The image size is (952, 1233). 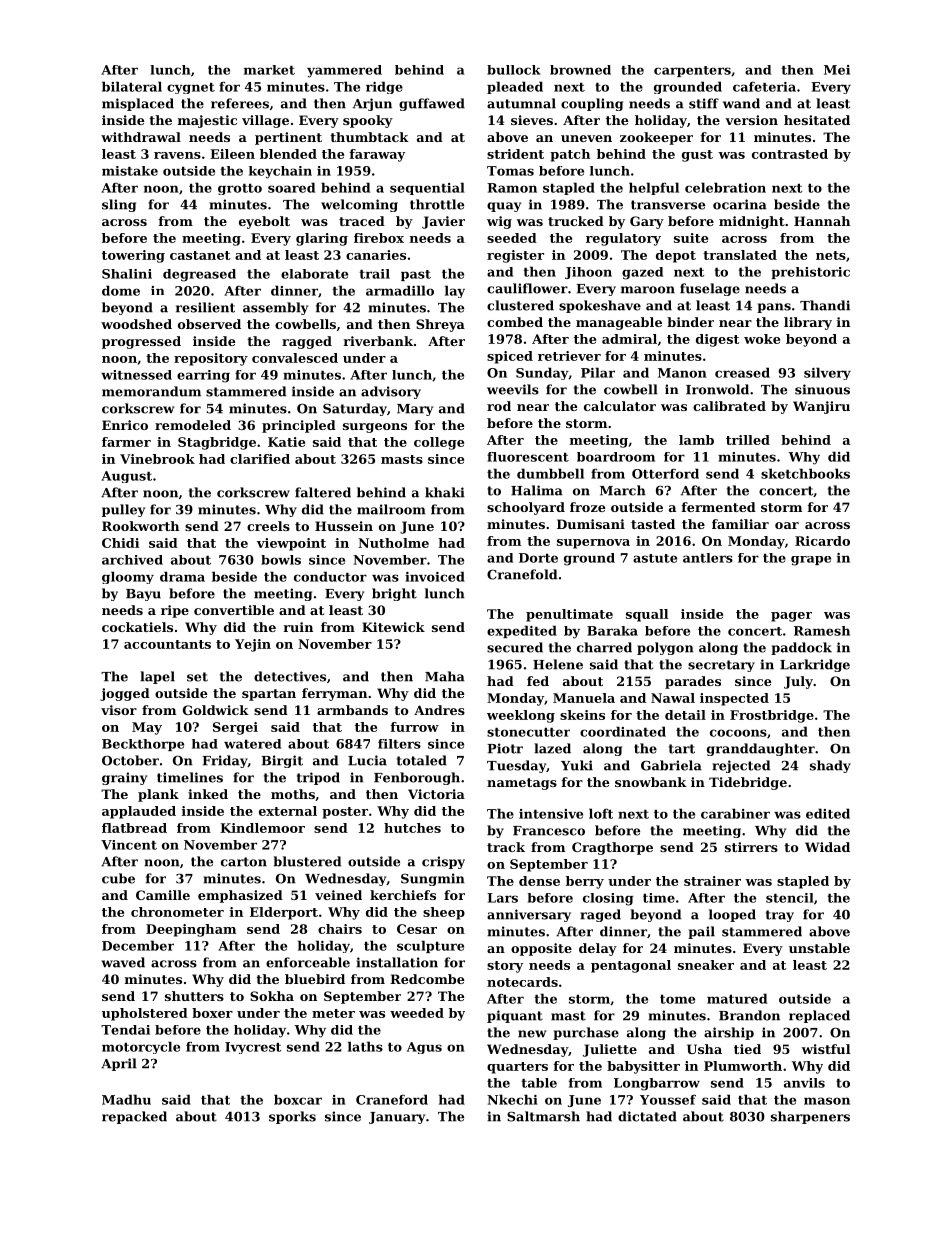 I want to click on village, so click(x=265, y=121).
